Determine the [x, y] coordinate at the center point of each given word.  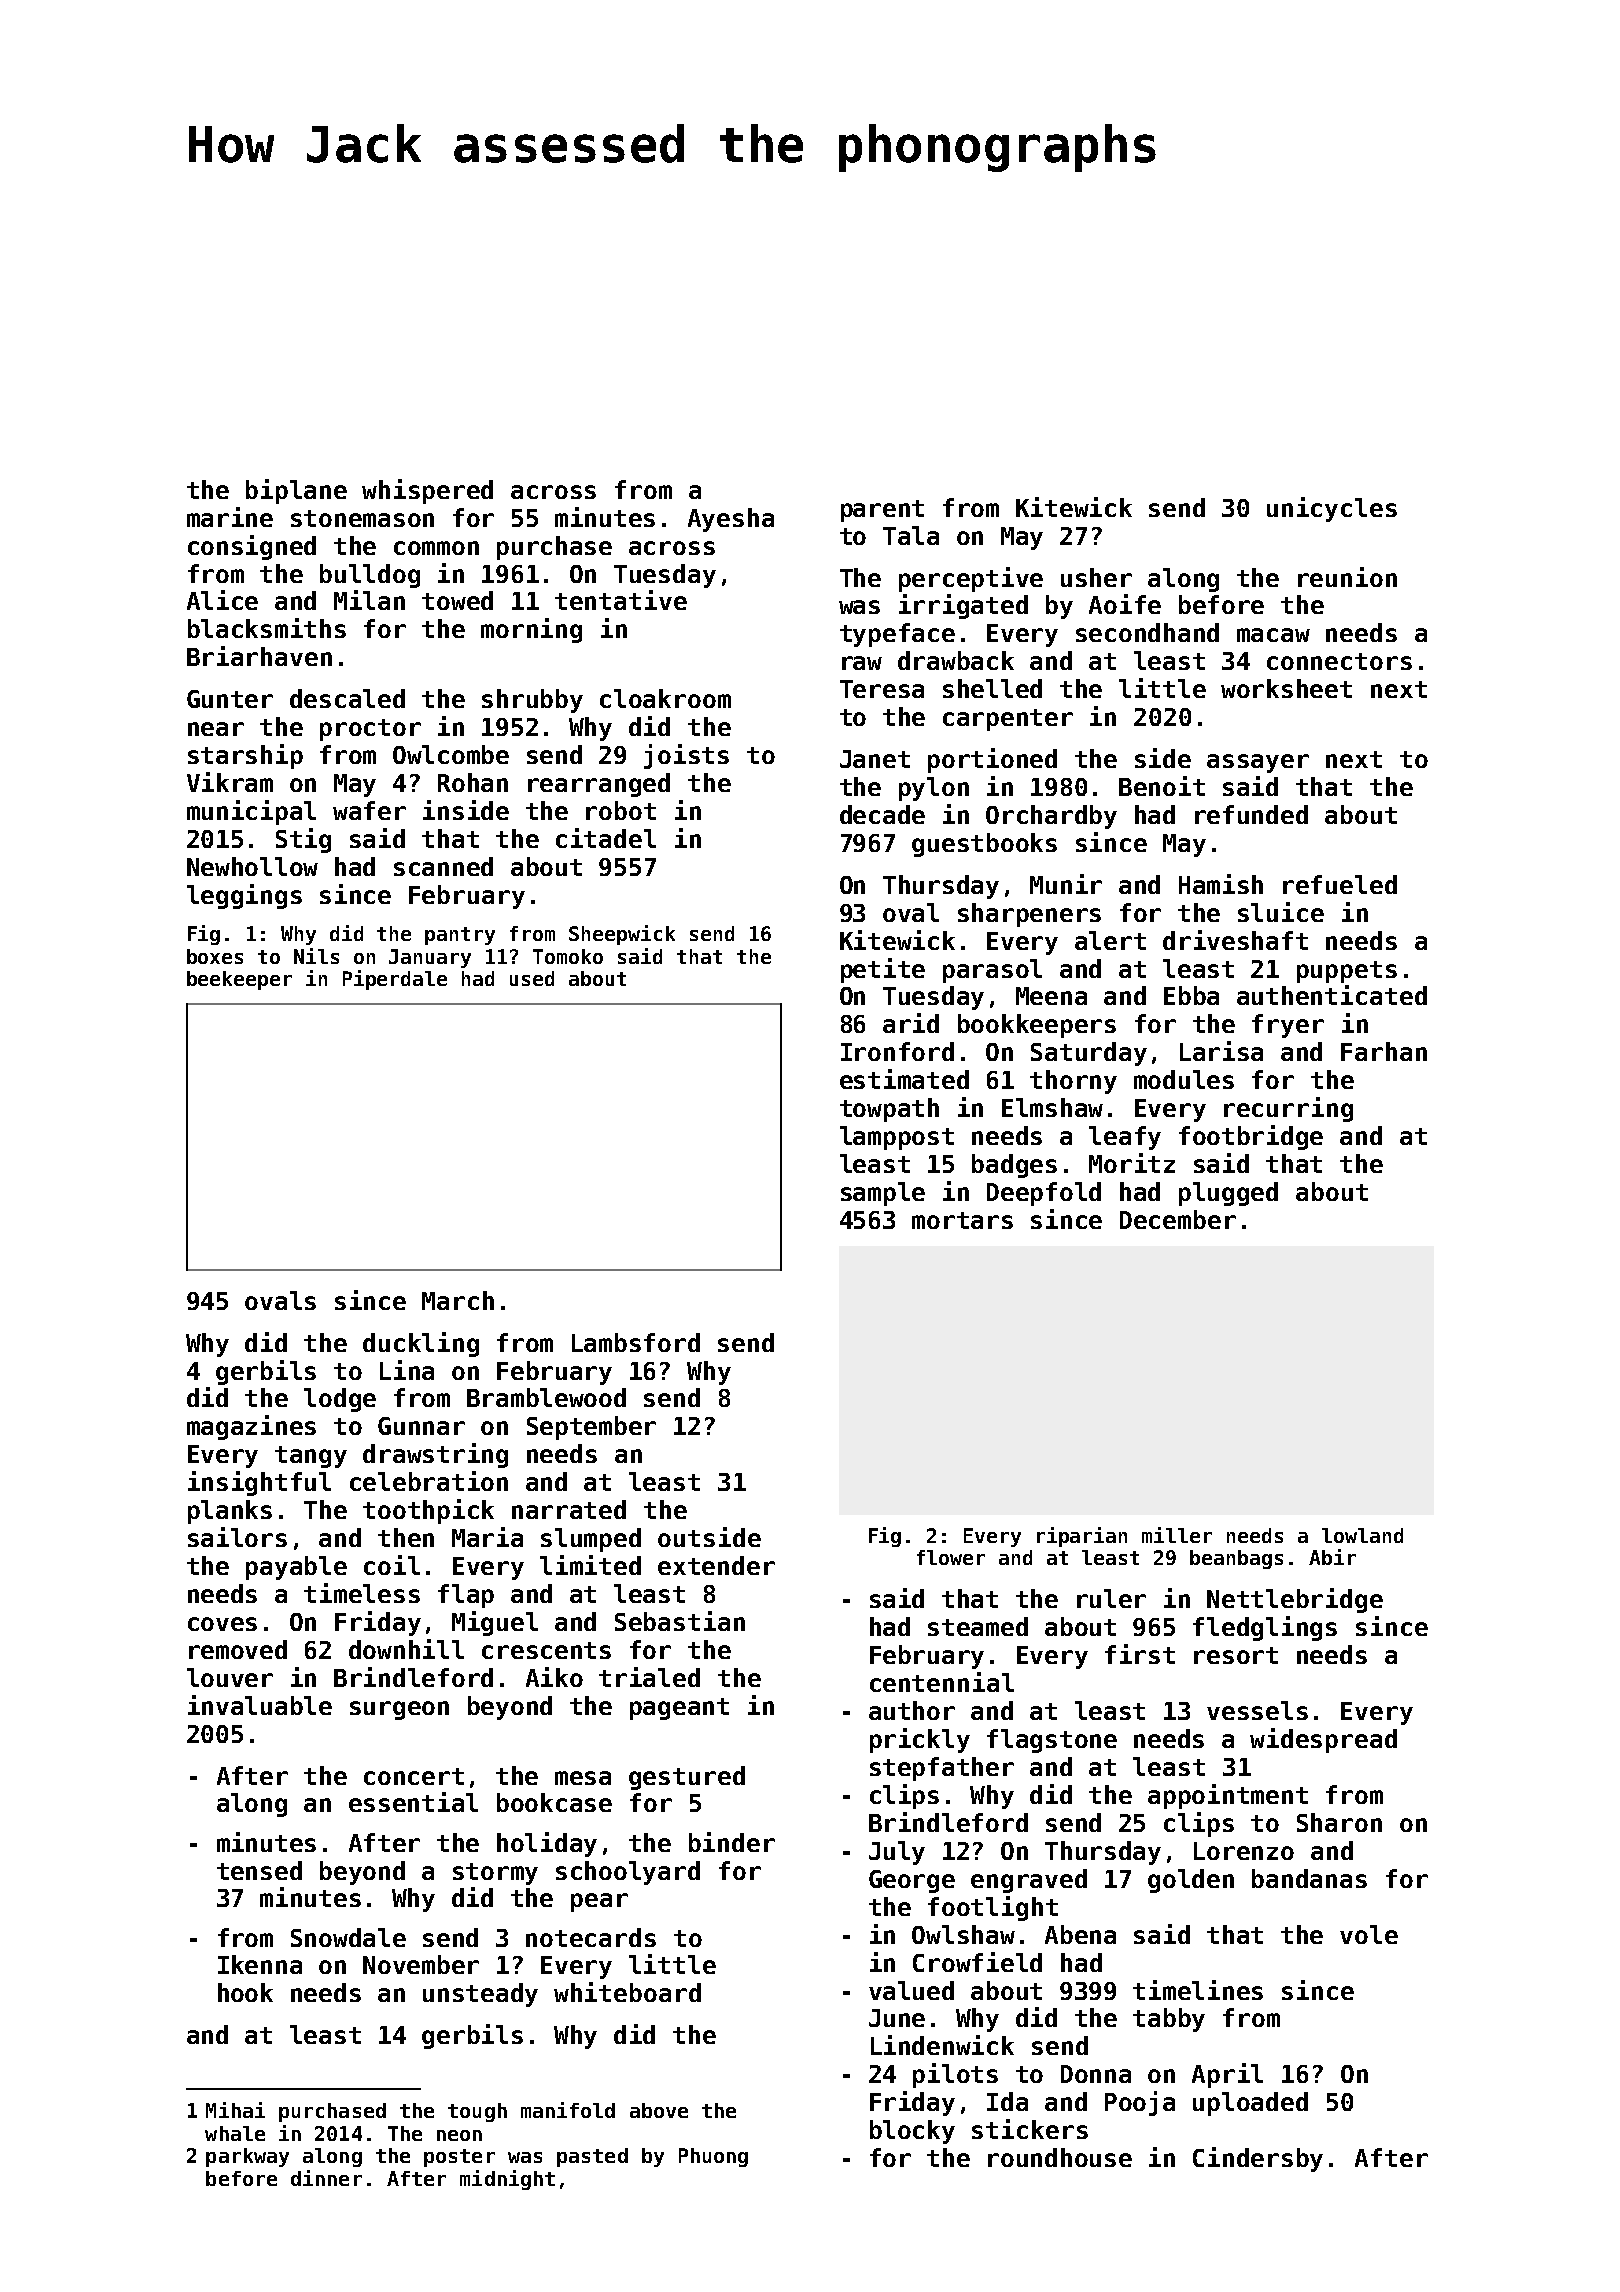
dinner [326, 2178]
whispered [427, 491]
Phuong [713, 2157]
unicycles [1332, 509]
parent [882, 511]
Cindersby [1258, 2159]
